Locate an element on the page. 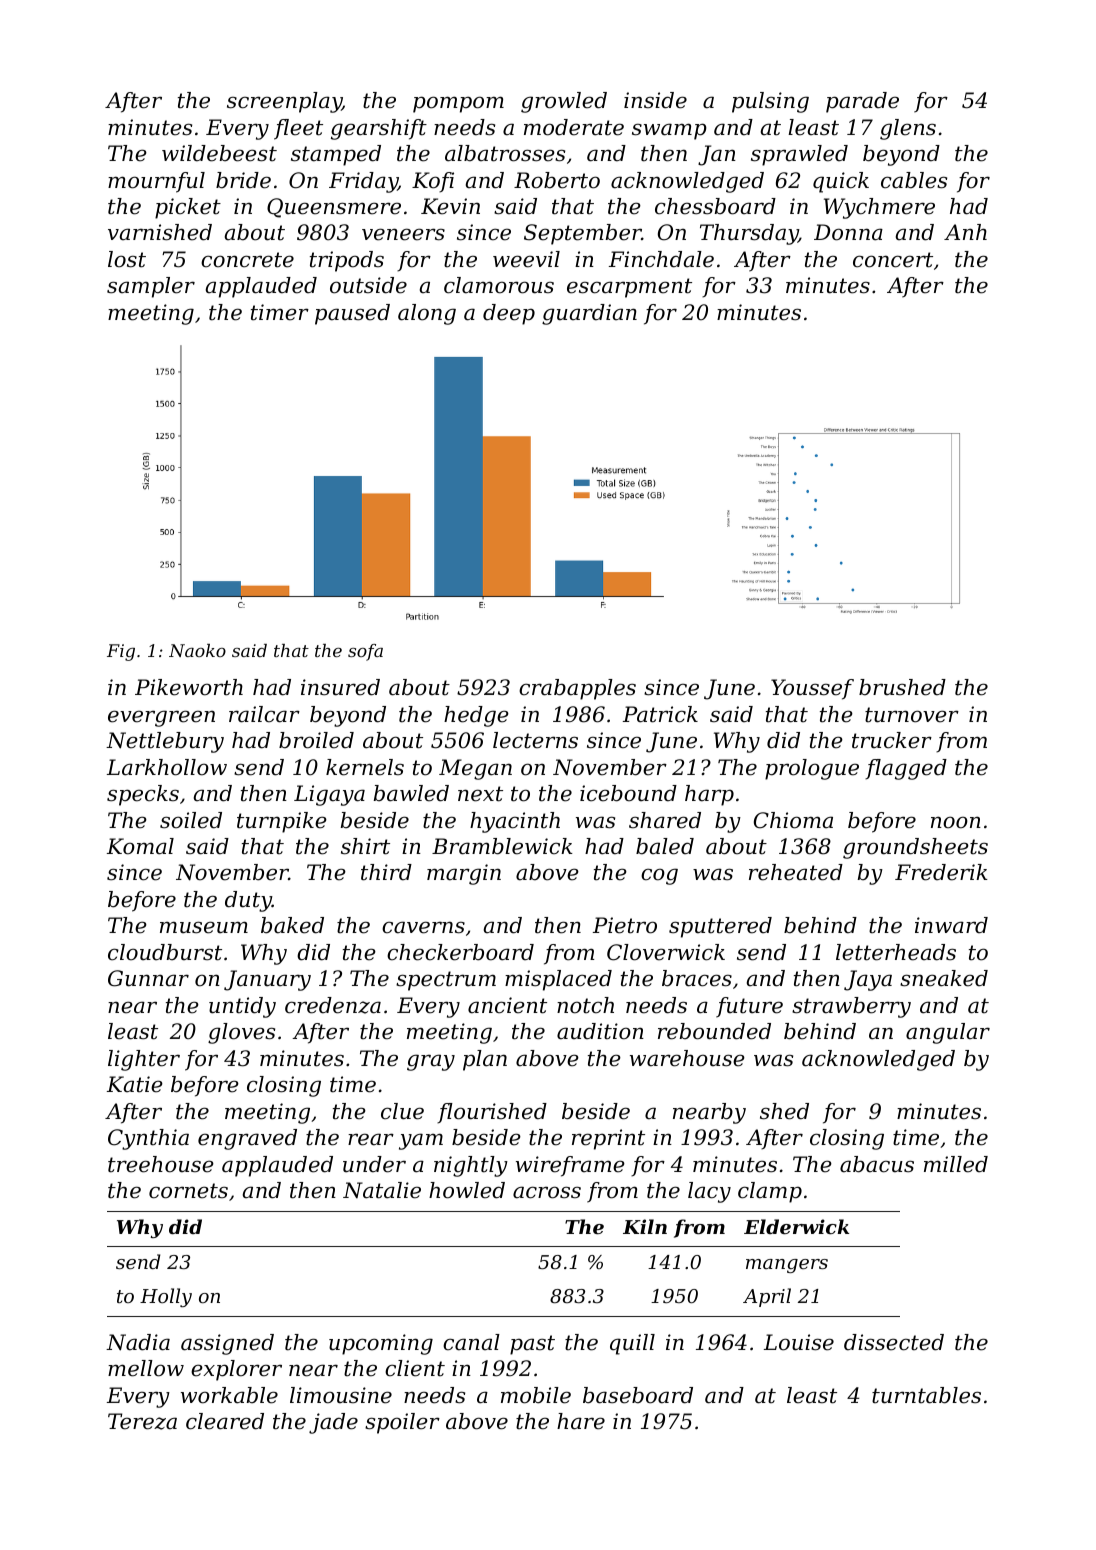 The image size is (1096, 1550). wildebeest is located at coordinates (219, 153).
